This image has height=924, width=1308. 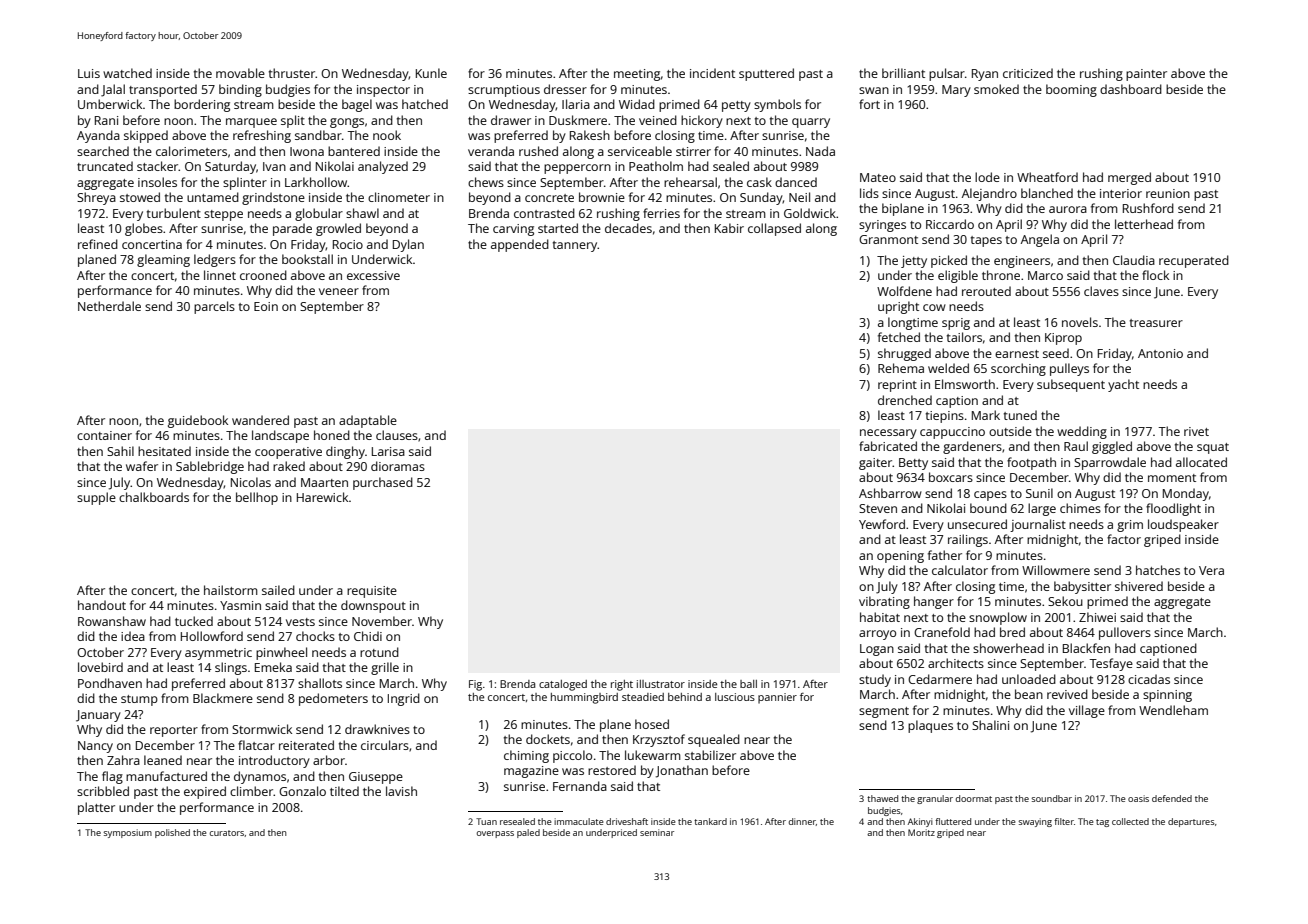 I want to click on Yewford, so click(x=882, y=524).
